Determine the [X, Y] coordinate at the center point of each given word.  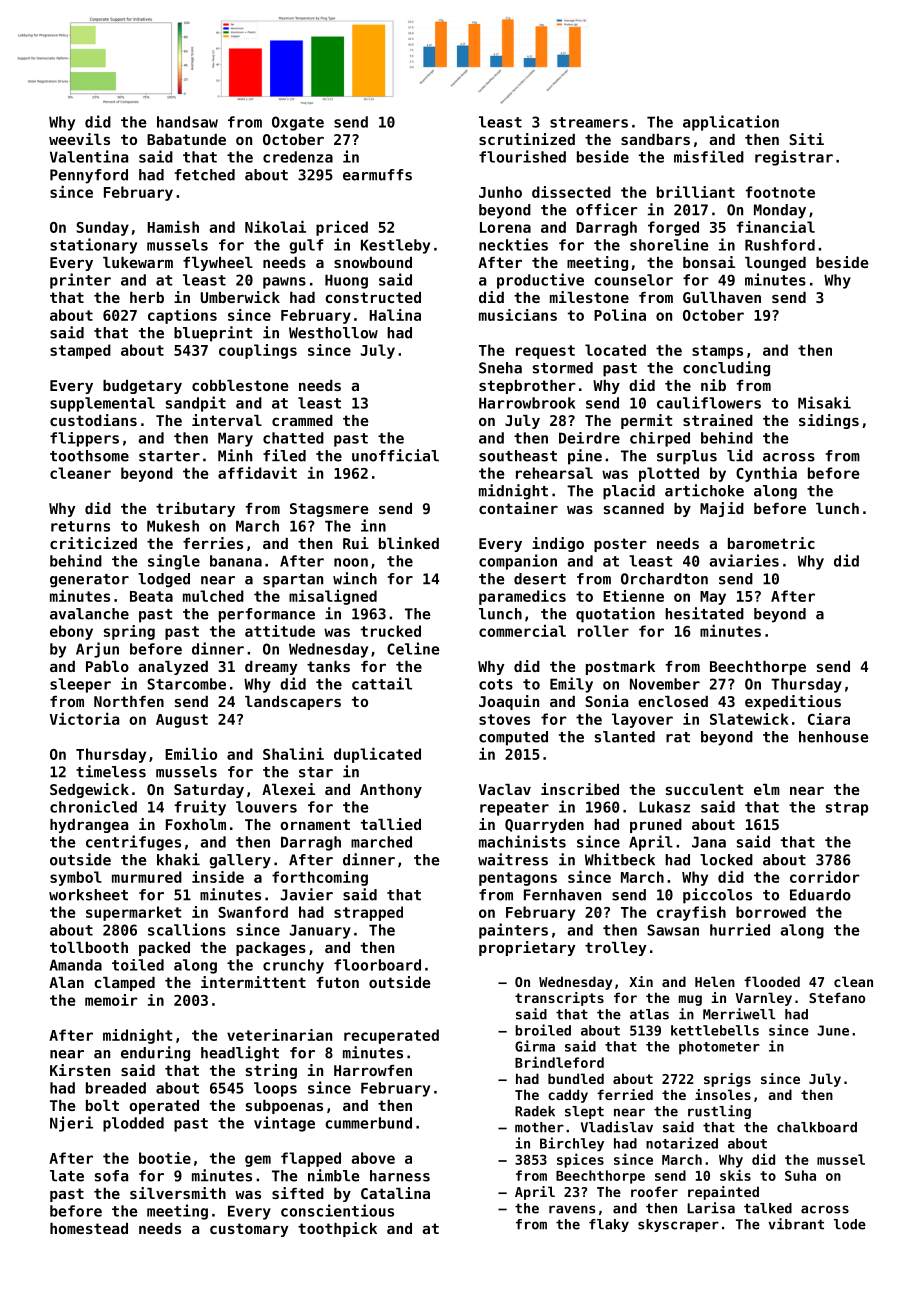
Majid [722, 509]
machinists [522, 841]
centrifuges [133, 843]
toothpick [337, 1229]
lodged [164, 580]
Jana [709, 842]
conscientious [337, 1210]
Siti [806, 139]
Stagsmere [329, 510]
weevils [79, 139]
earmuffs [377, 175]
